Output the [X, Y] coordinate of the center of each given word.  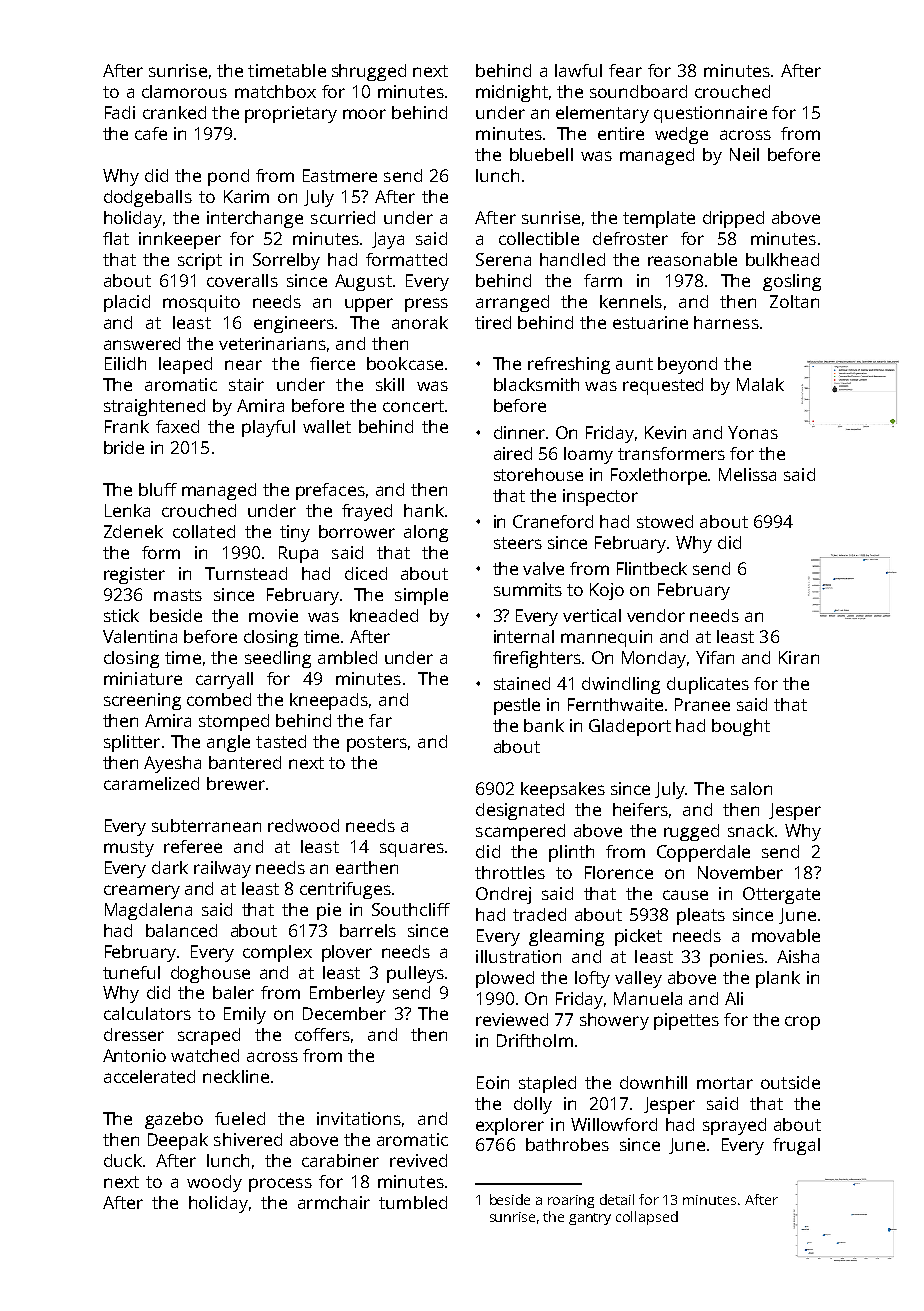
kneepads [329, 701]
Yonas [753, 432]
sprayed [734, 1126]
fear [625, 70]
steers [518, 543]
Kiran [799, 657]
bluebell [541, 154]
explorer [510, 1126]
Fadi [120, 112]
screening [142, 701]
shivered [248, 1139]
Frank [127, 426]
